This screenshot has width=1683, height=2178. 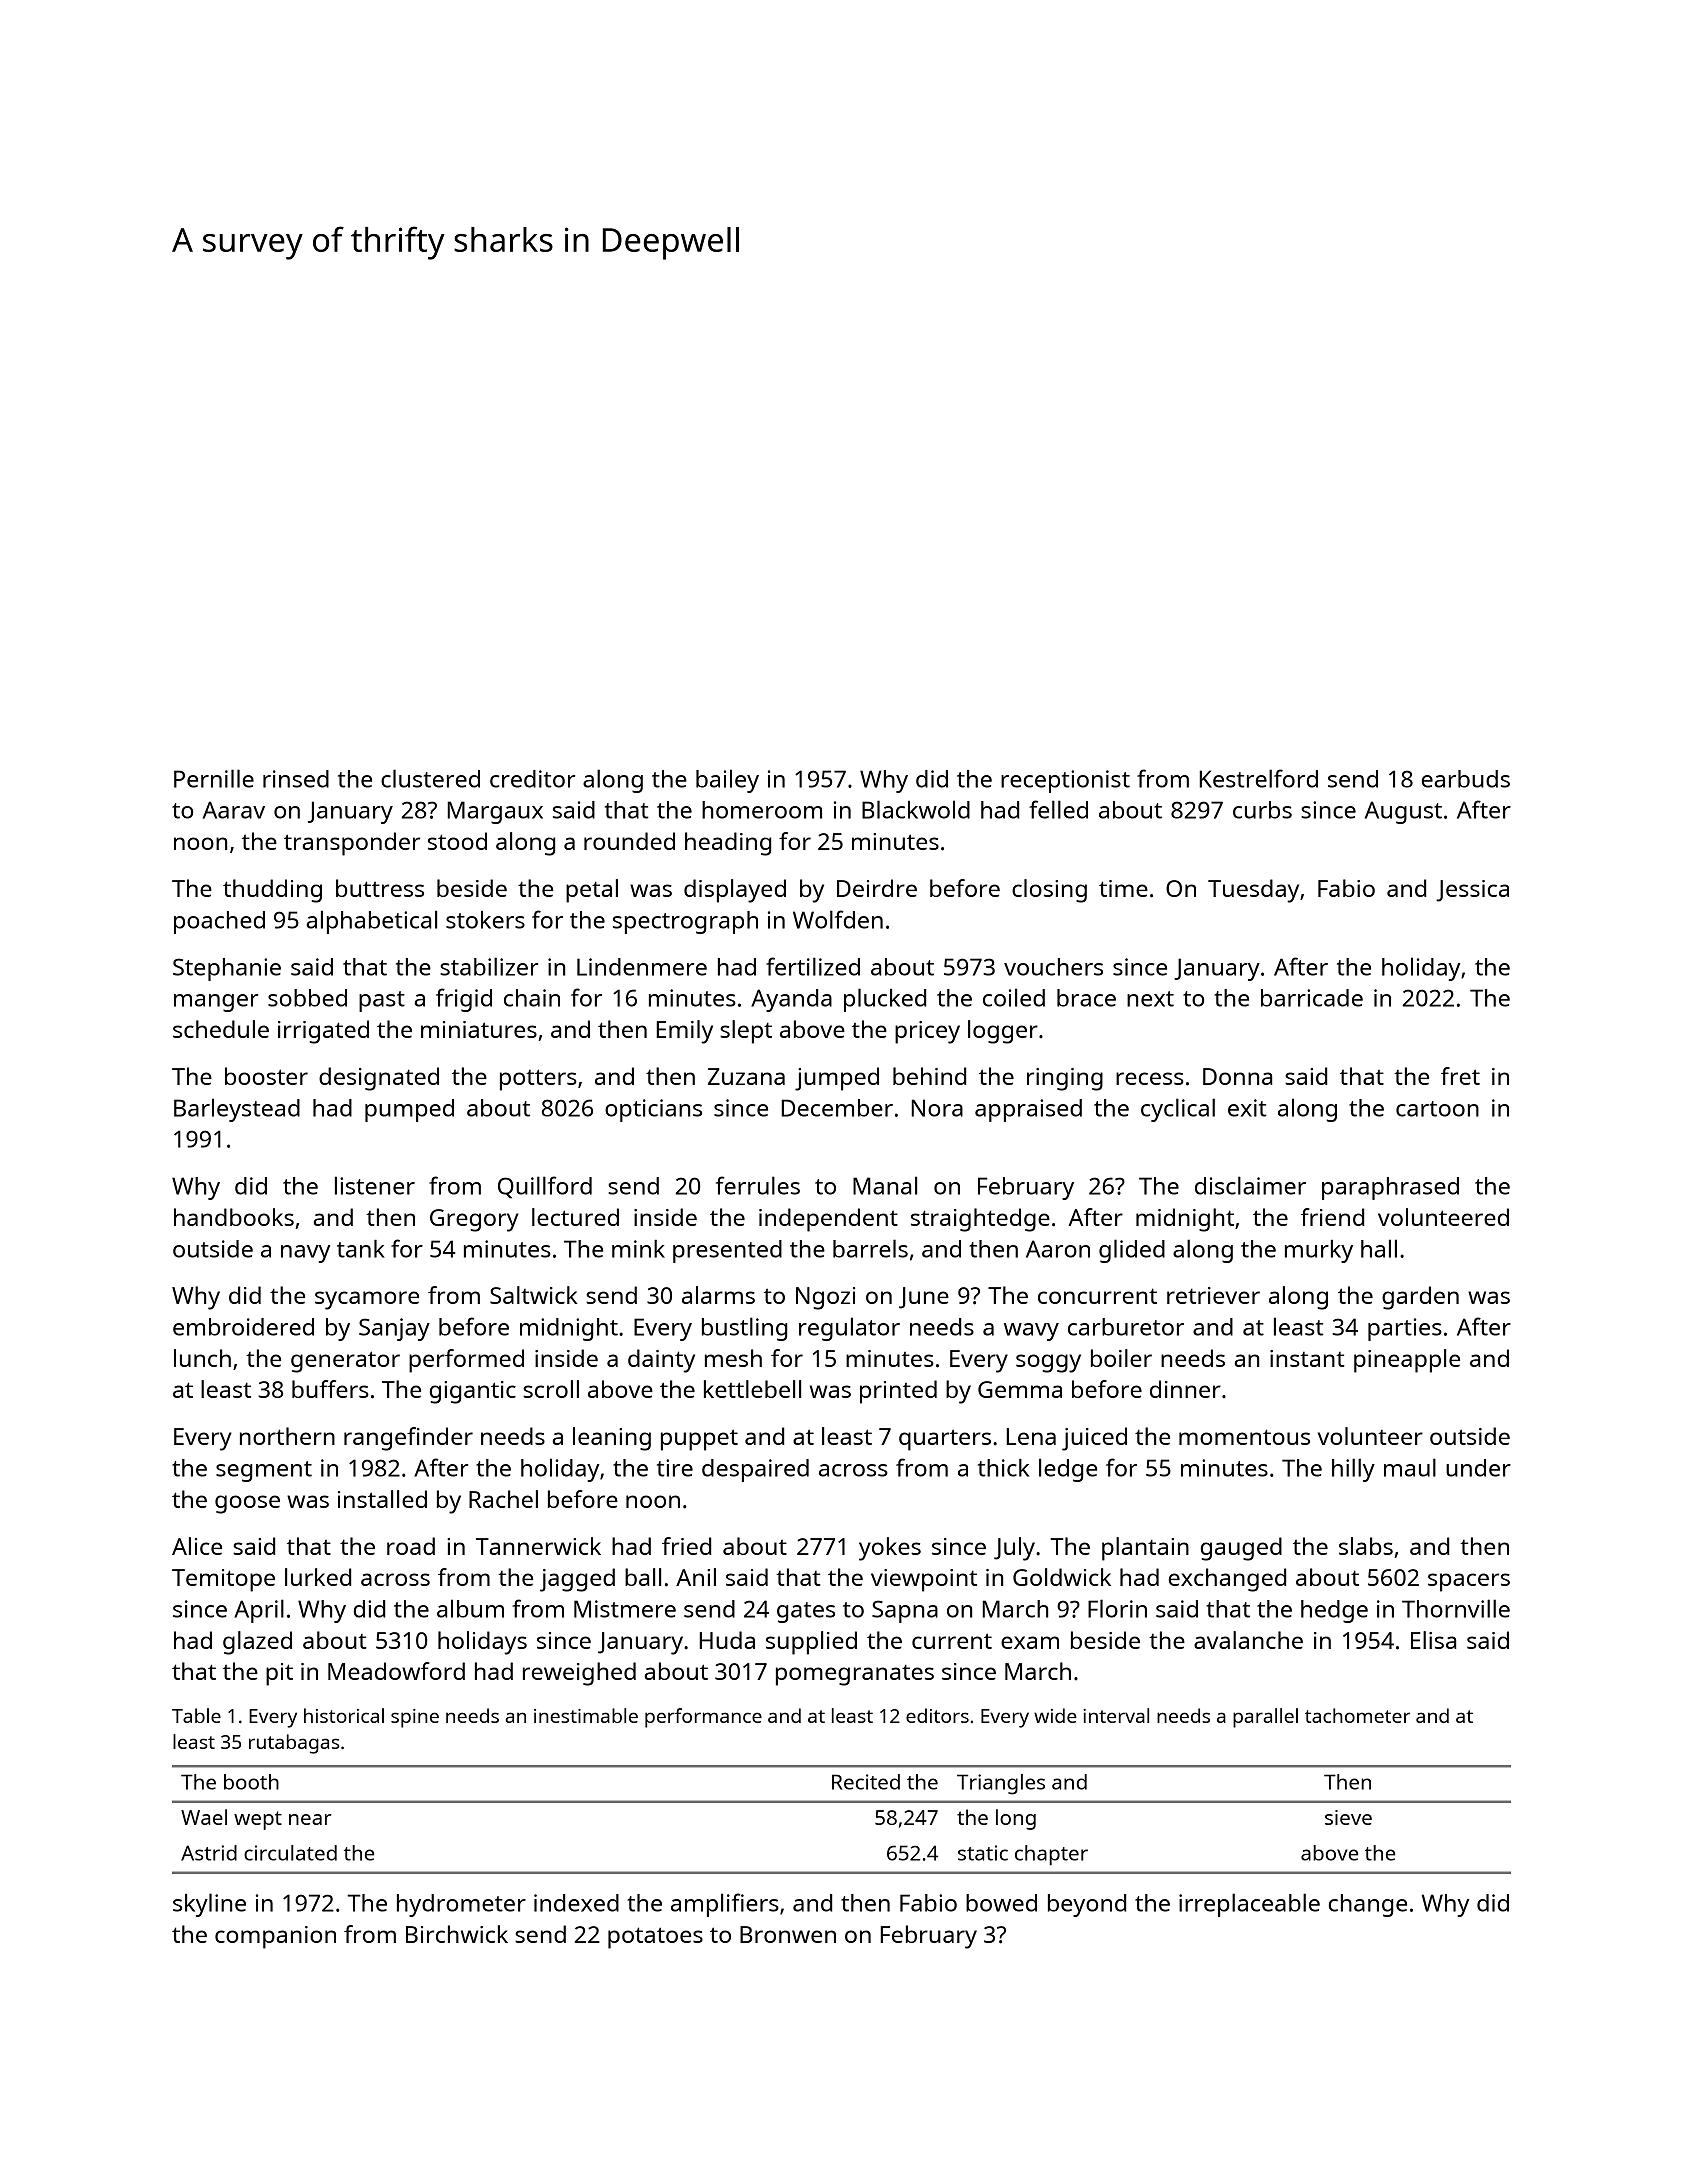 I want to click on supplied, so click(x=811, y=1643).
